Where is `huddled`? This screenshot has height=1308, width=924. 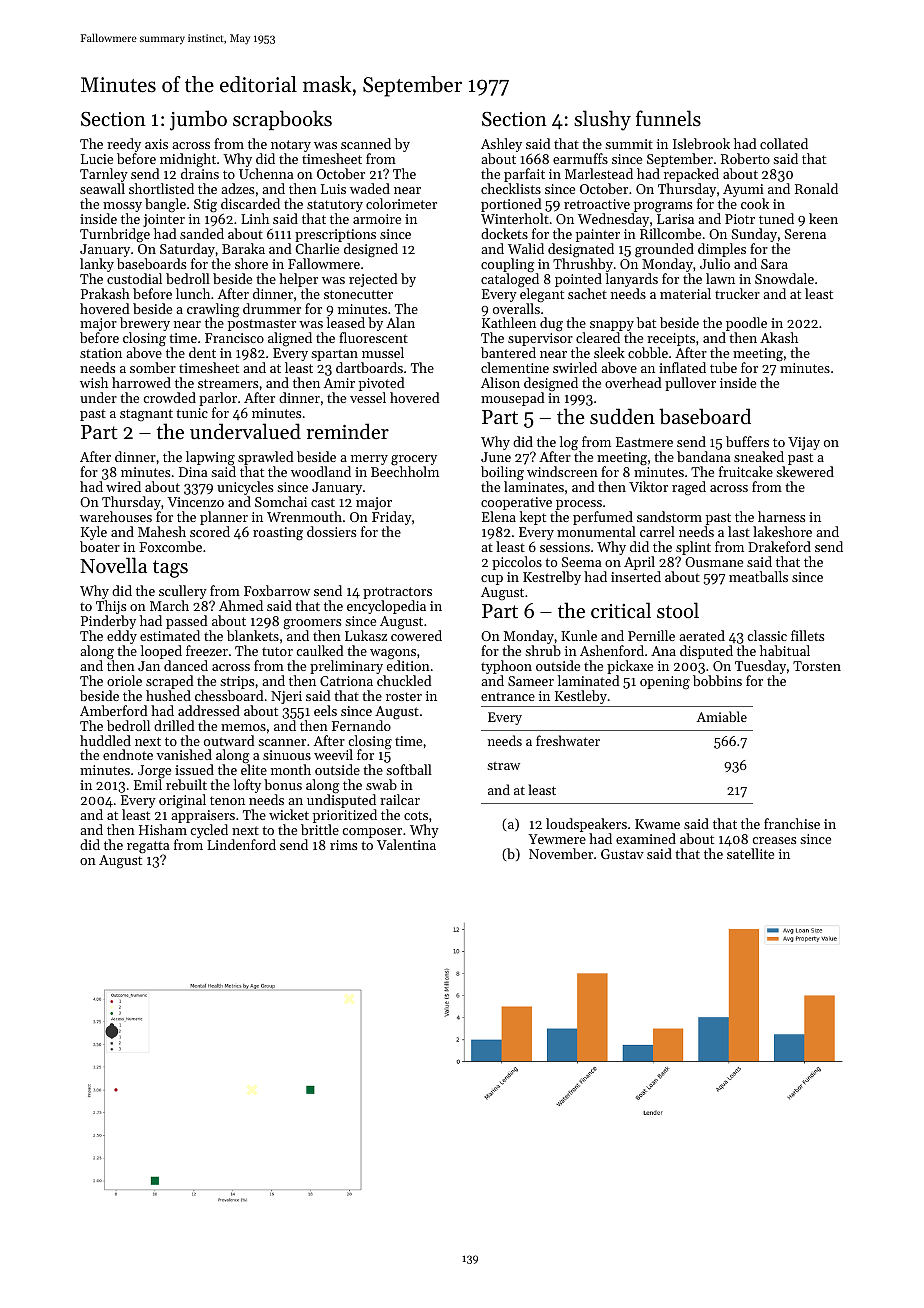
huddled is located at coordinates (105, 740).
